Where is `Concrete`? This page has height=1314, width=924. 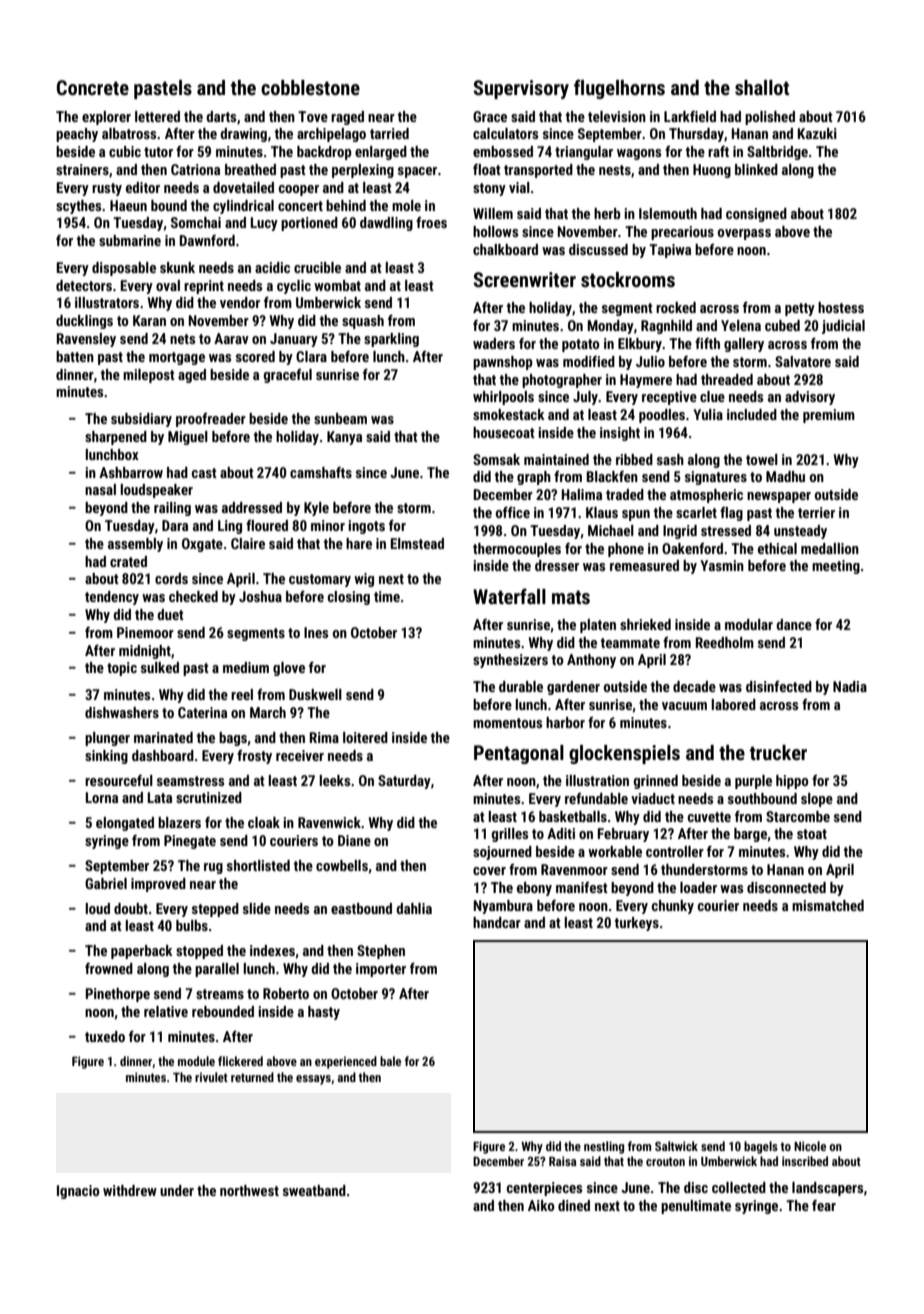 Concrete is located at coordinates (93, 87).
